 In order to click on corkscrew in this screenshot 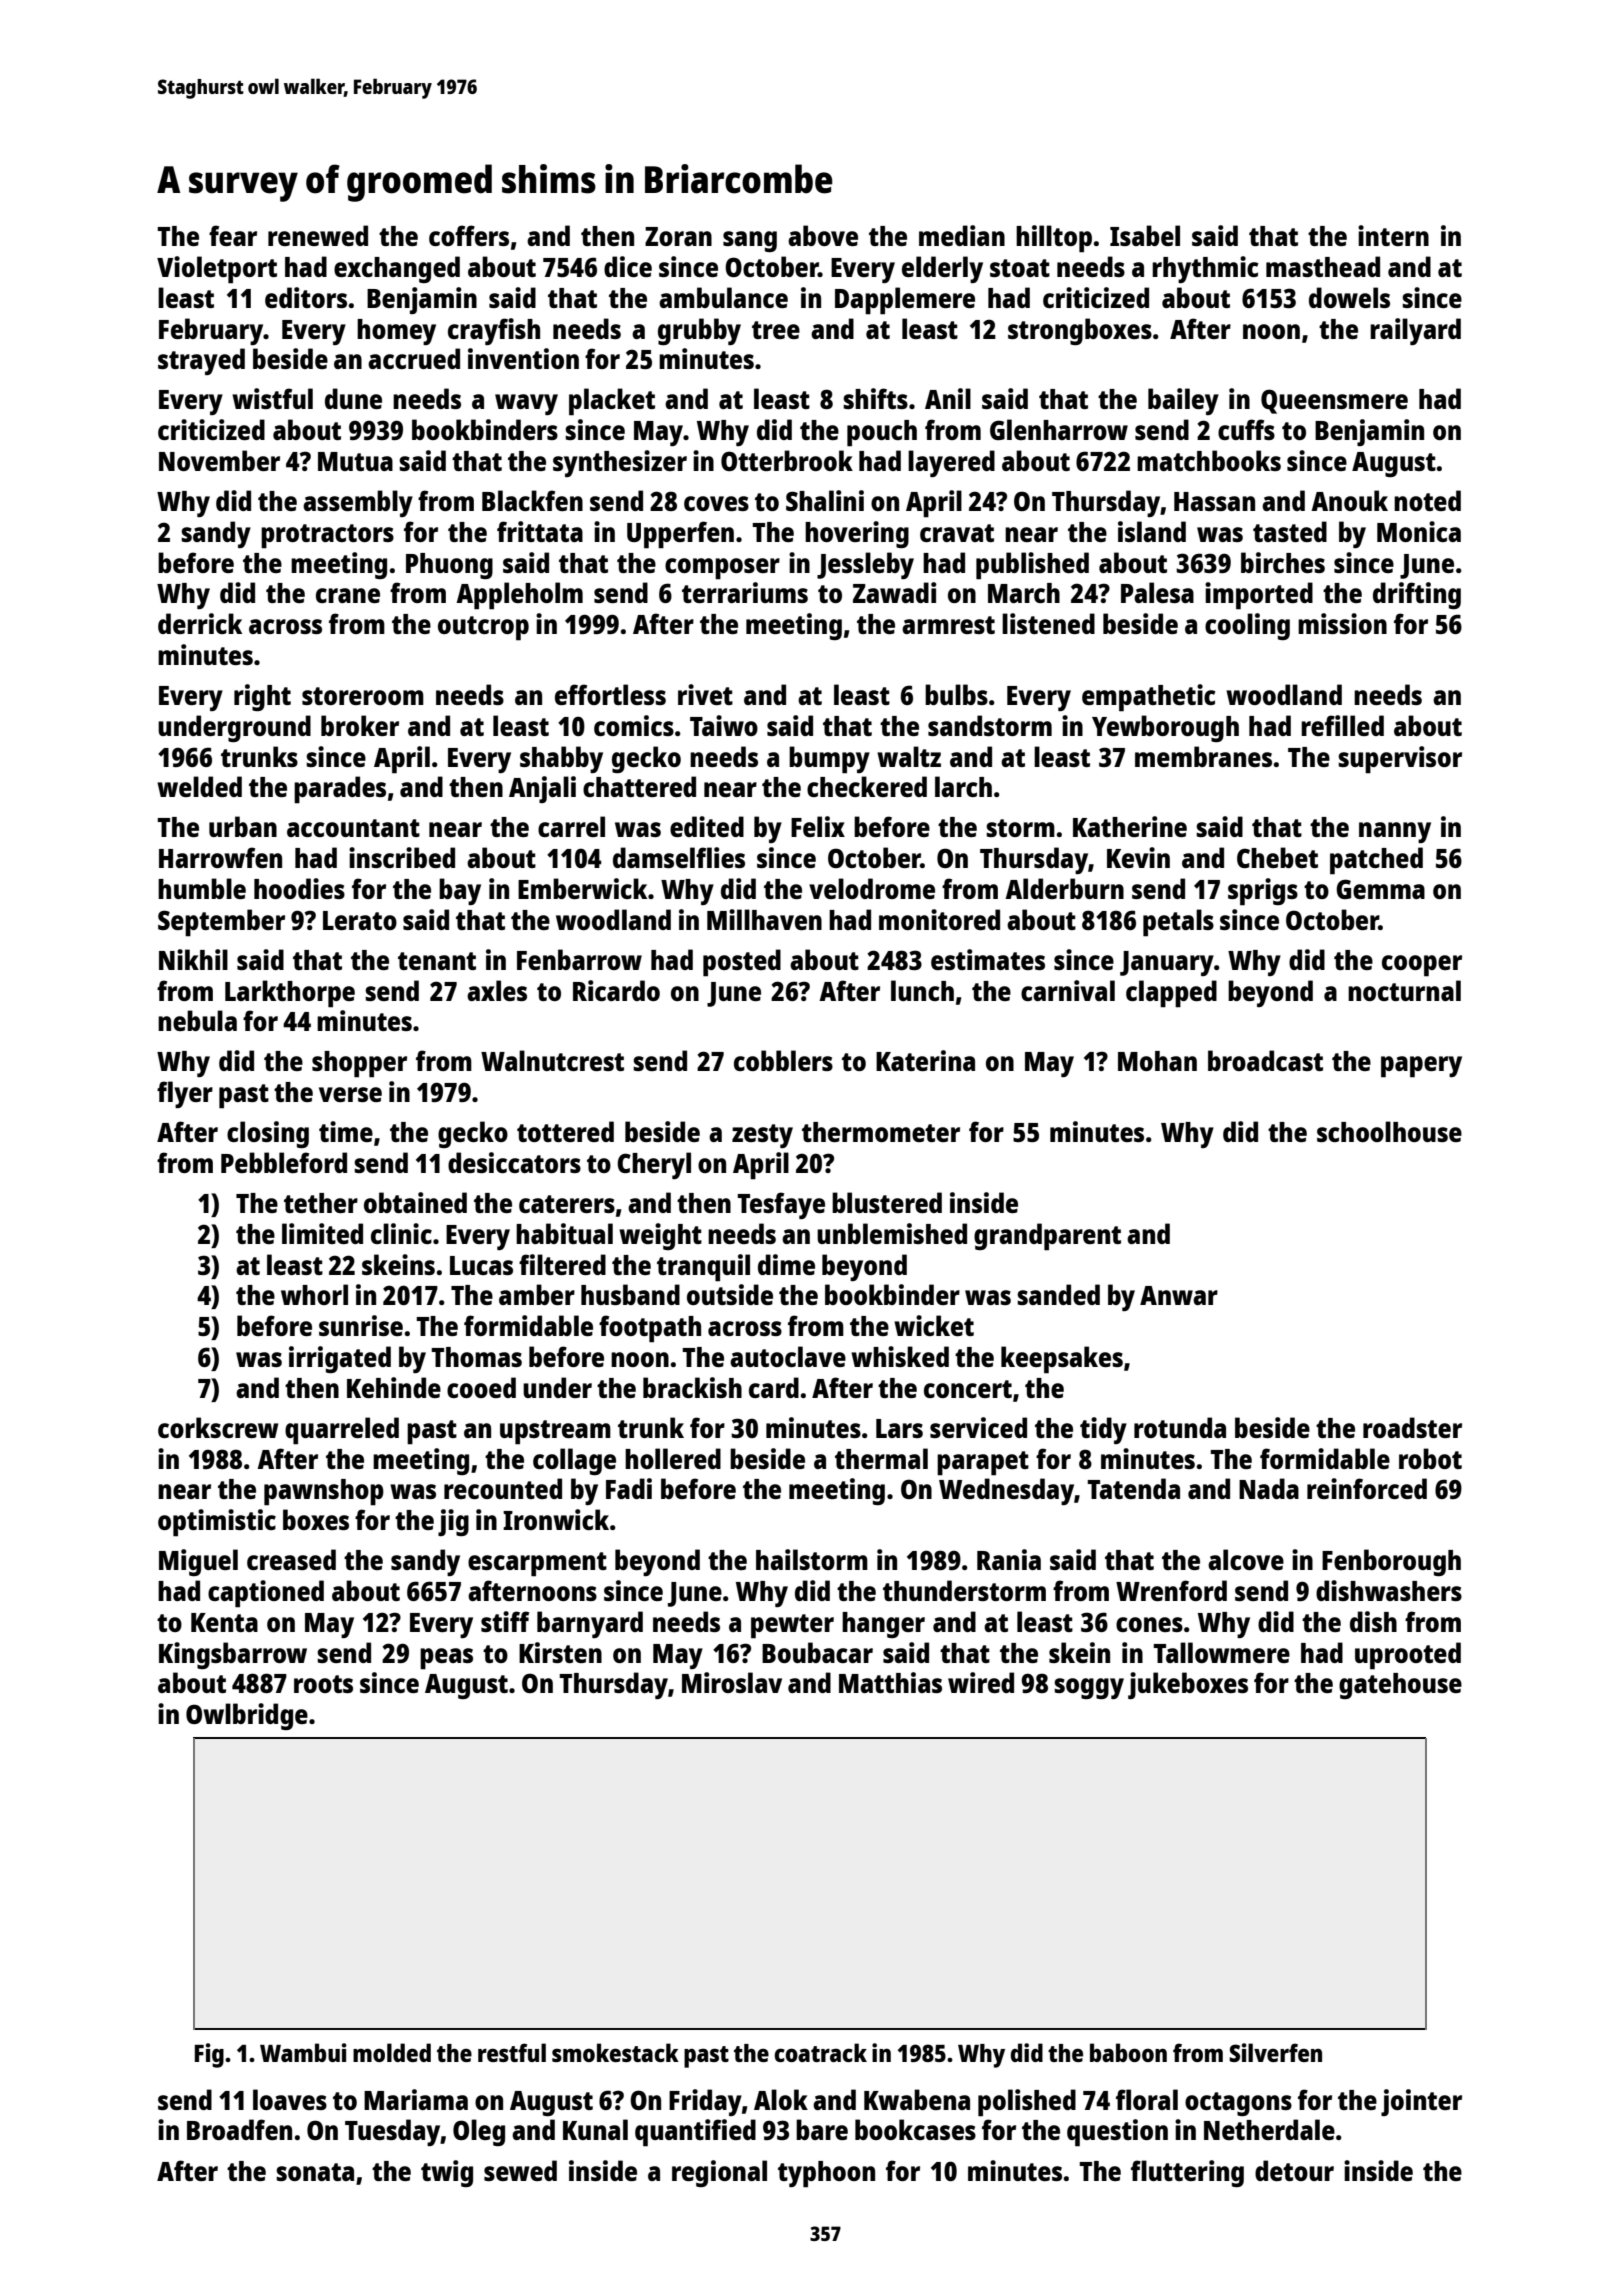, I will do `click(218, 1427)`.
